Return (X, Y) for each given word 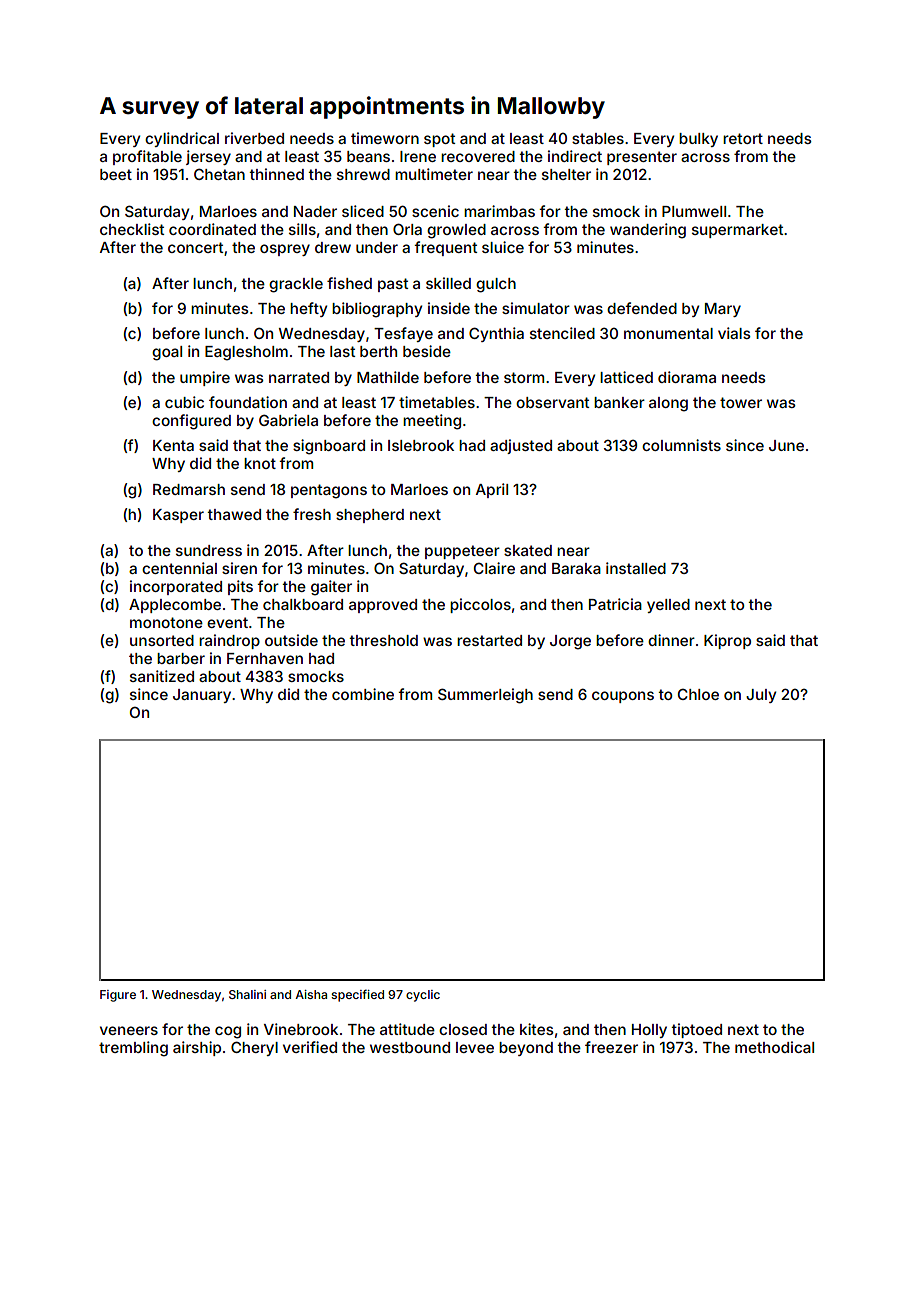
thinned (276, 174)
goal (167, 353)
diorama (687, 377)
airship (197, 1048)
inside (449, 308)
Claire (494, 568)
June (786, 445)
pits (240, 587)
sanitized (162, 676)
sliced (363, 211)
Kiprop (727, 641)
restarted (489, 640)
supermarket (737, 231)
